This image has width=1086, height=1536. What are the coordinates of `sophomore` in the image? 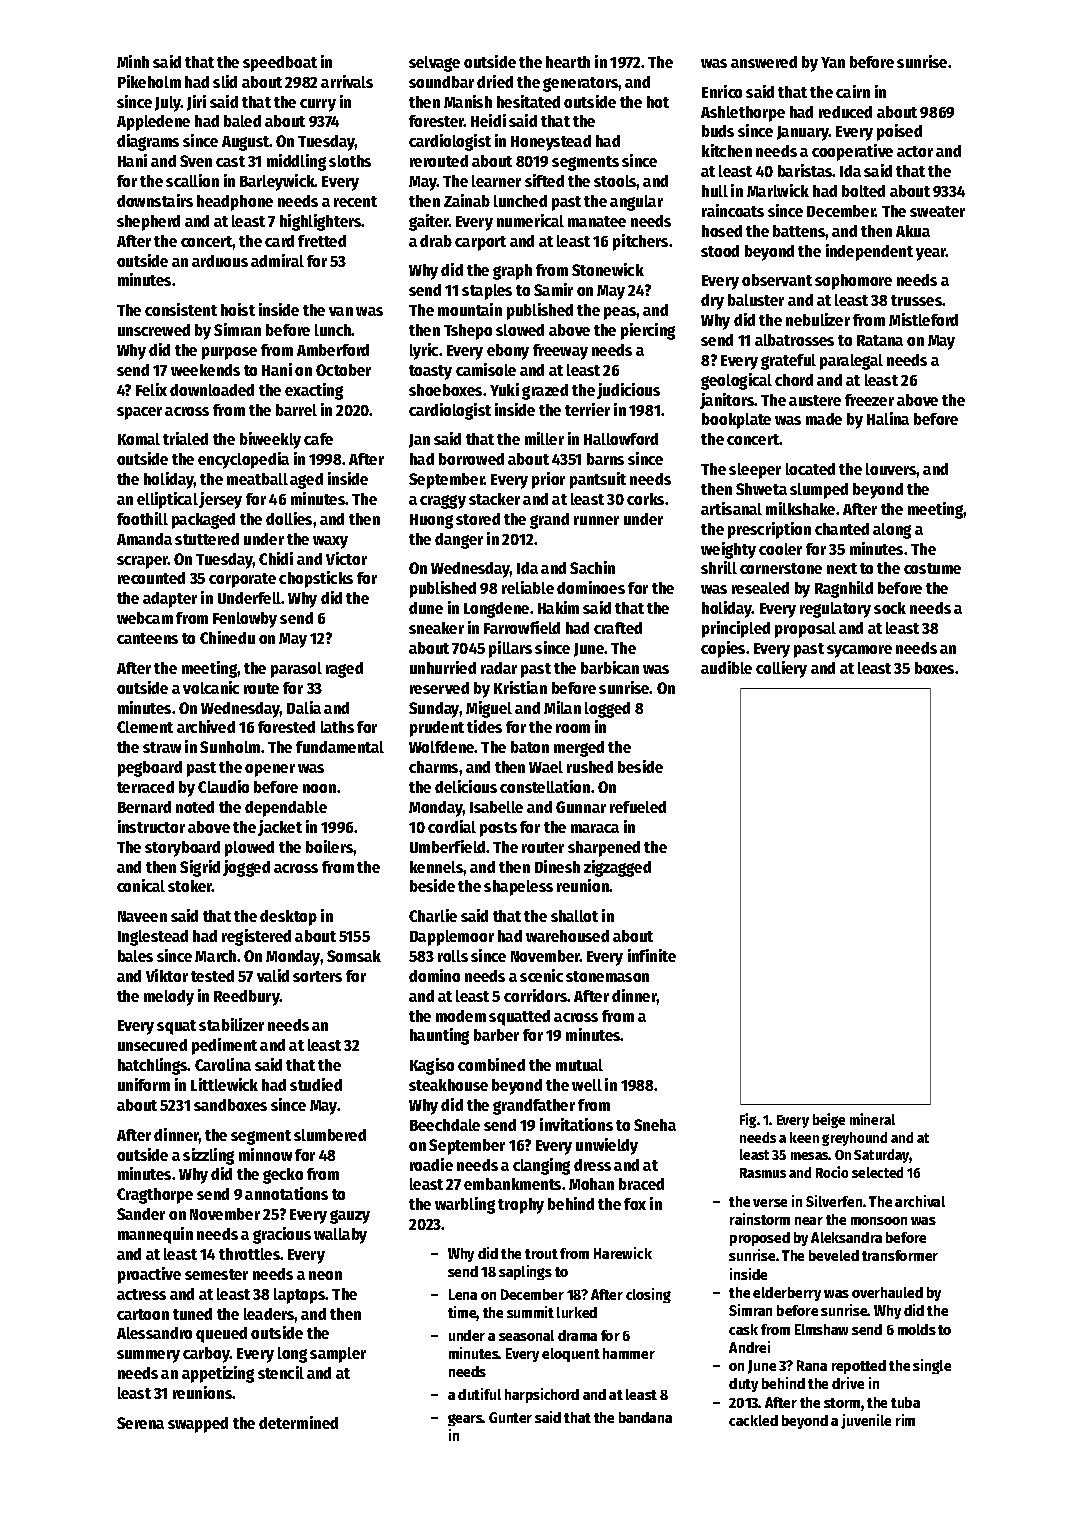 It's located at (853, 282).
